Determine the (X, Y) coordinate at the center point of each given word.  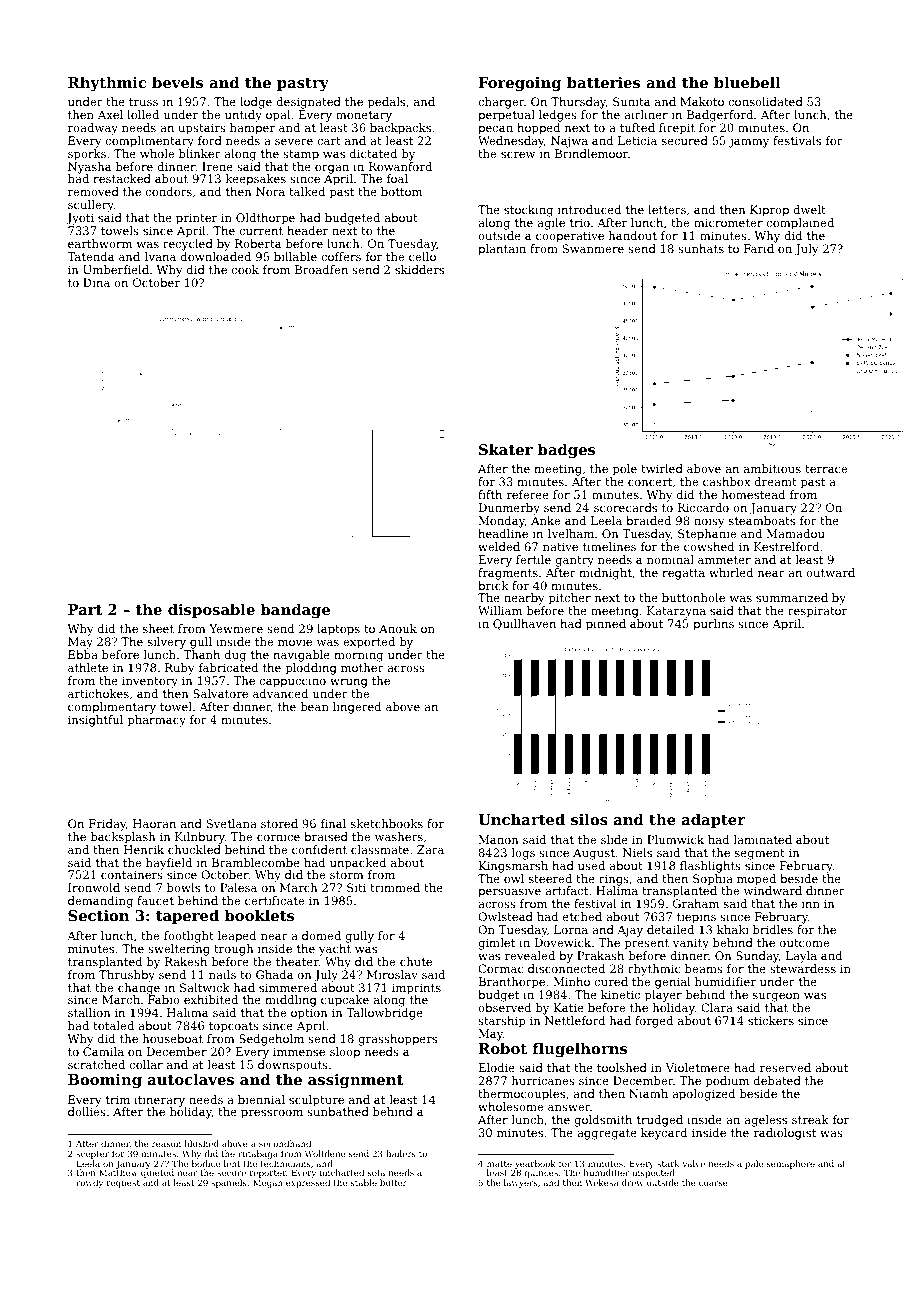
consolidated (765, 101)
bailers (401, 1153)
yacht (335, 950)
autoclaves (191, 1079)
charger (501, 103)
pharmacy (157, 721)
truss (143, 102)
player (663, 996)
